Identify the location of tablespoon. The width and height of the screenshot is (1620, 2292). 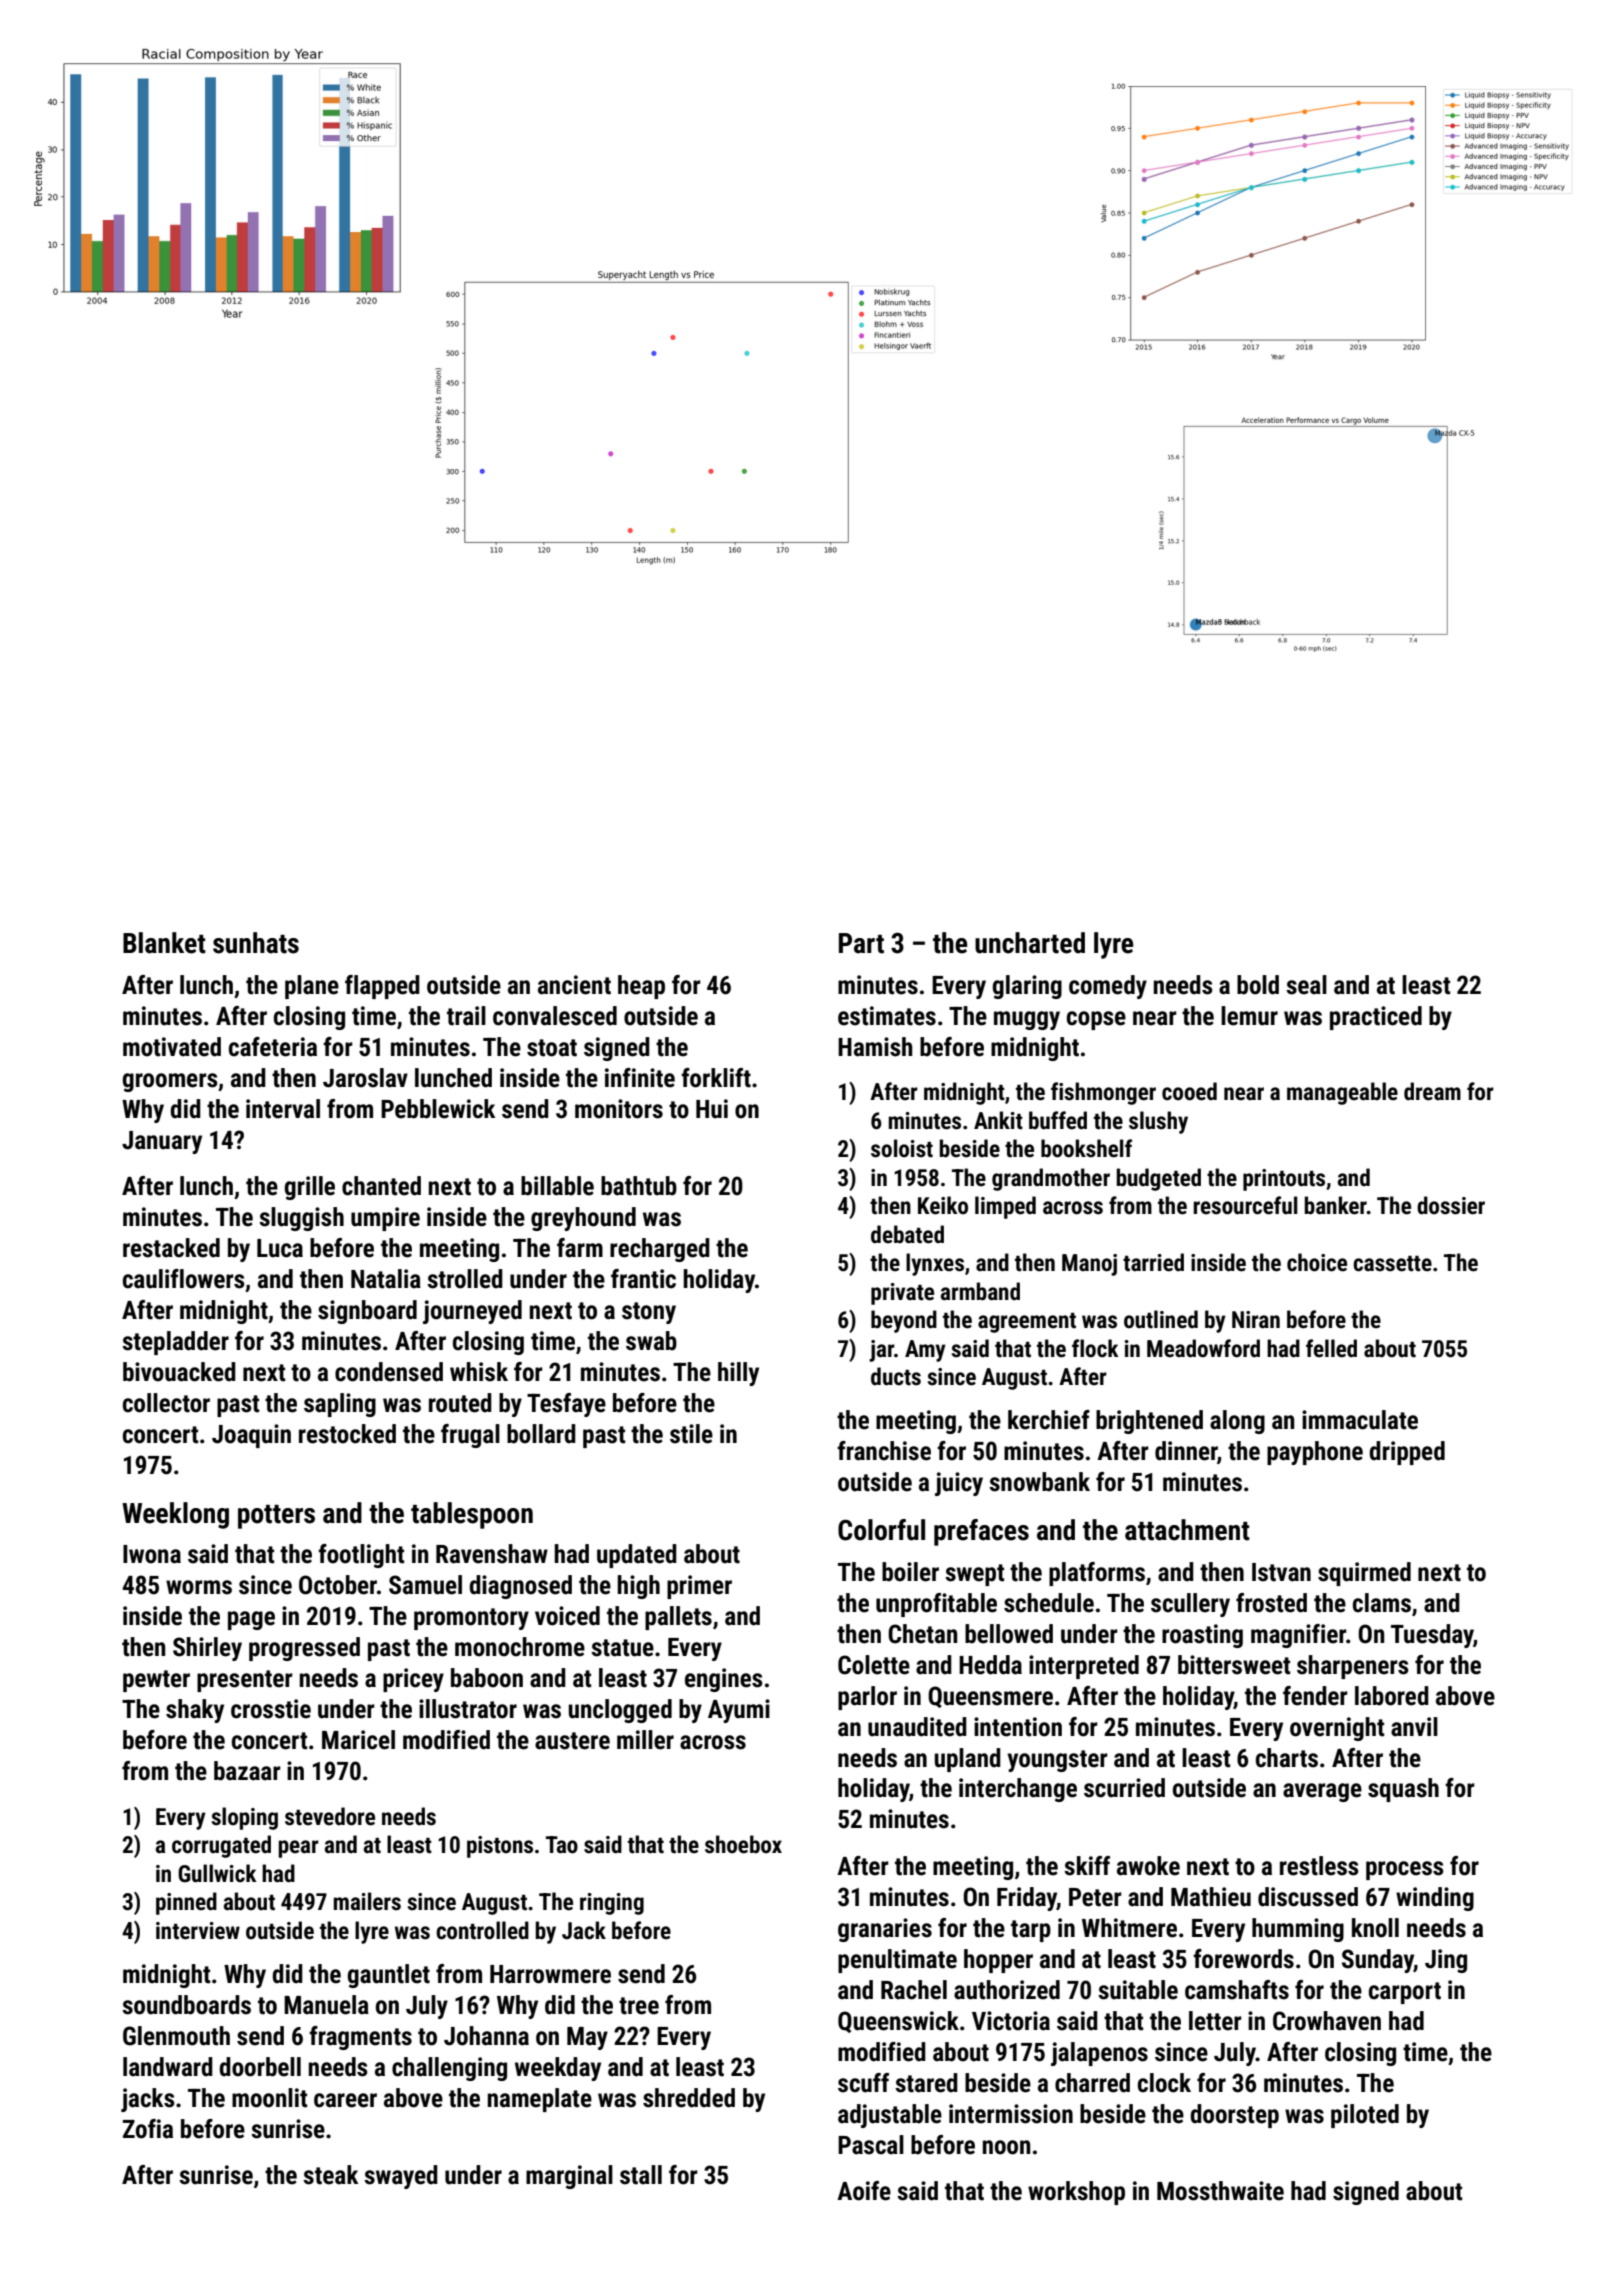
(472, 1515).
